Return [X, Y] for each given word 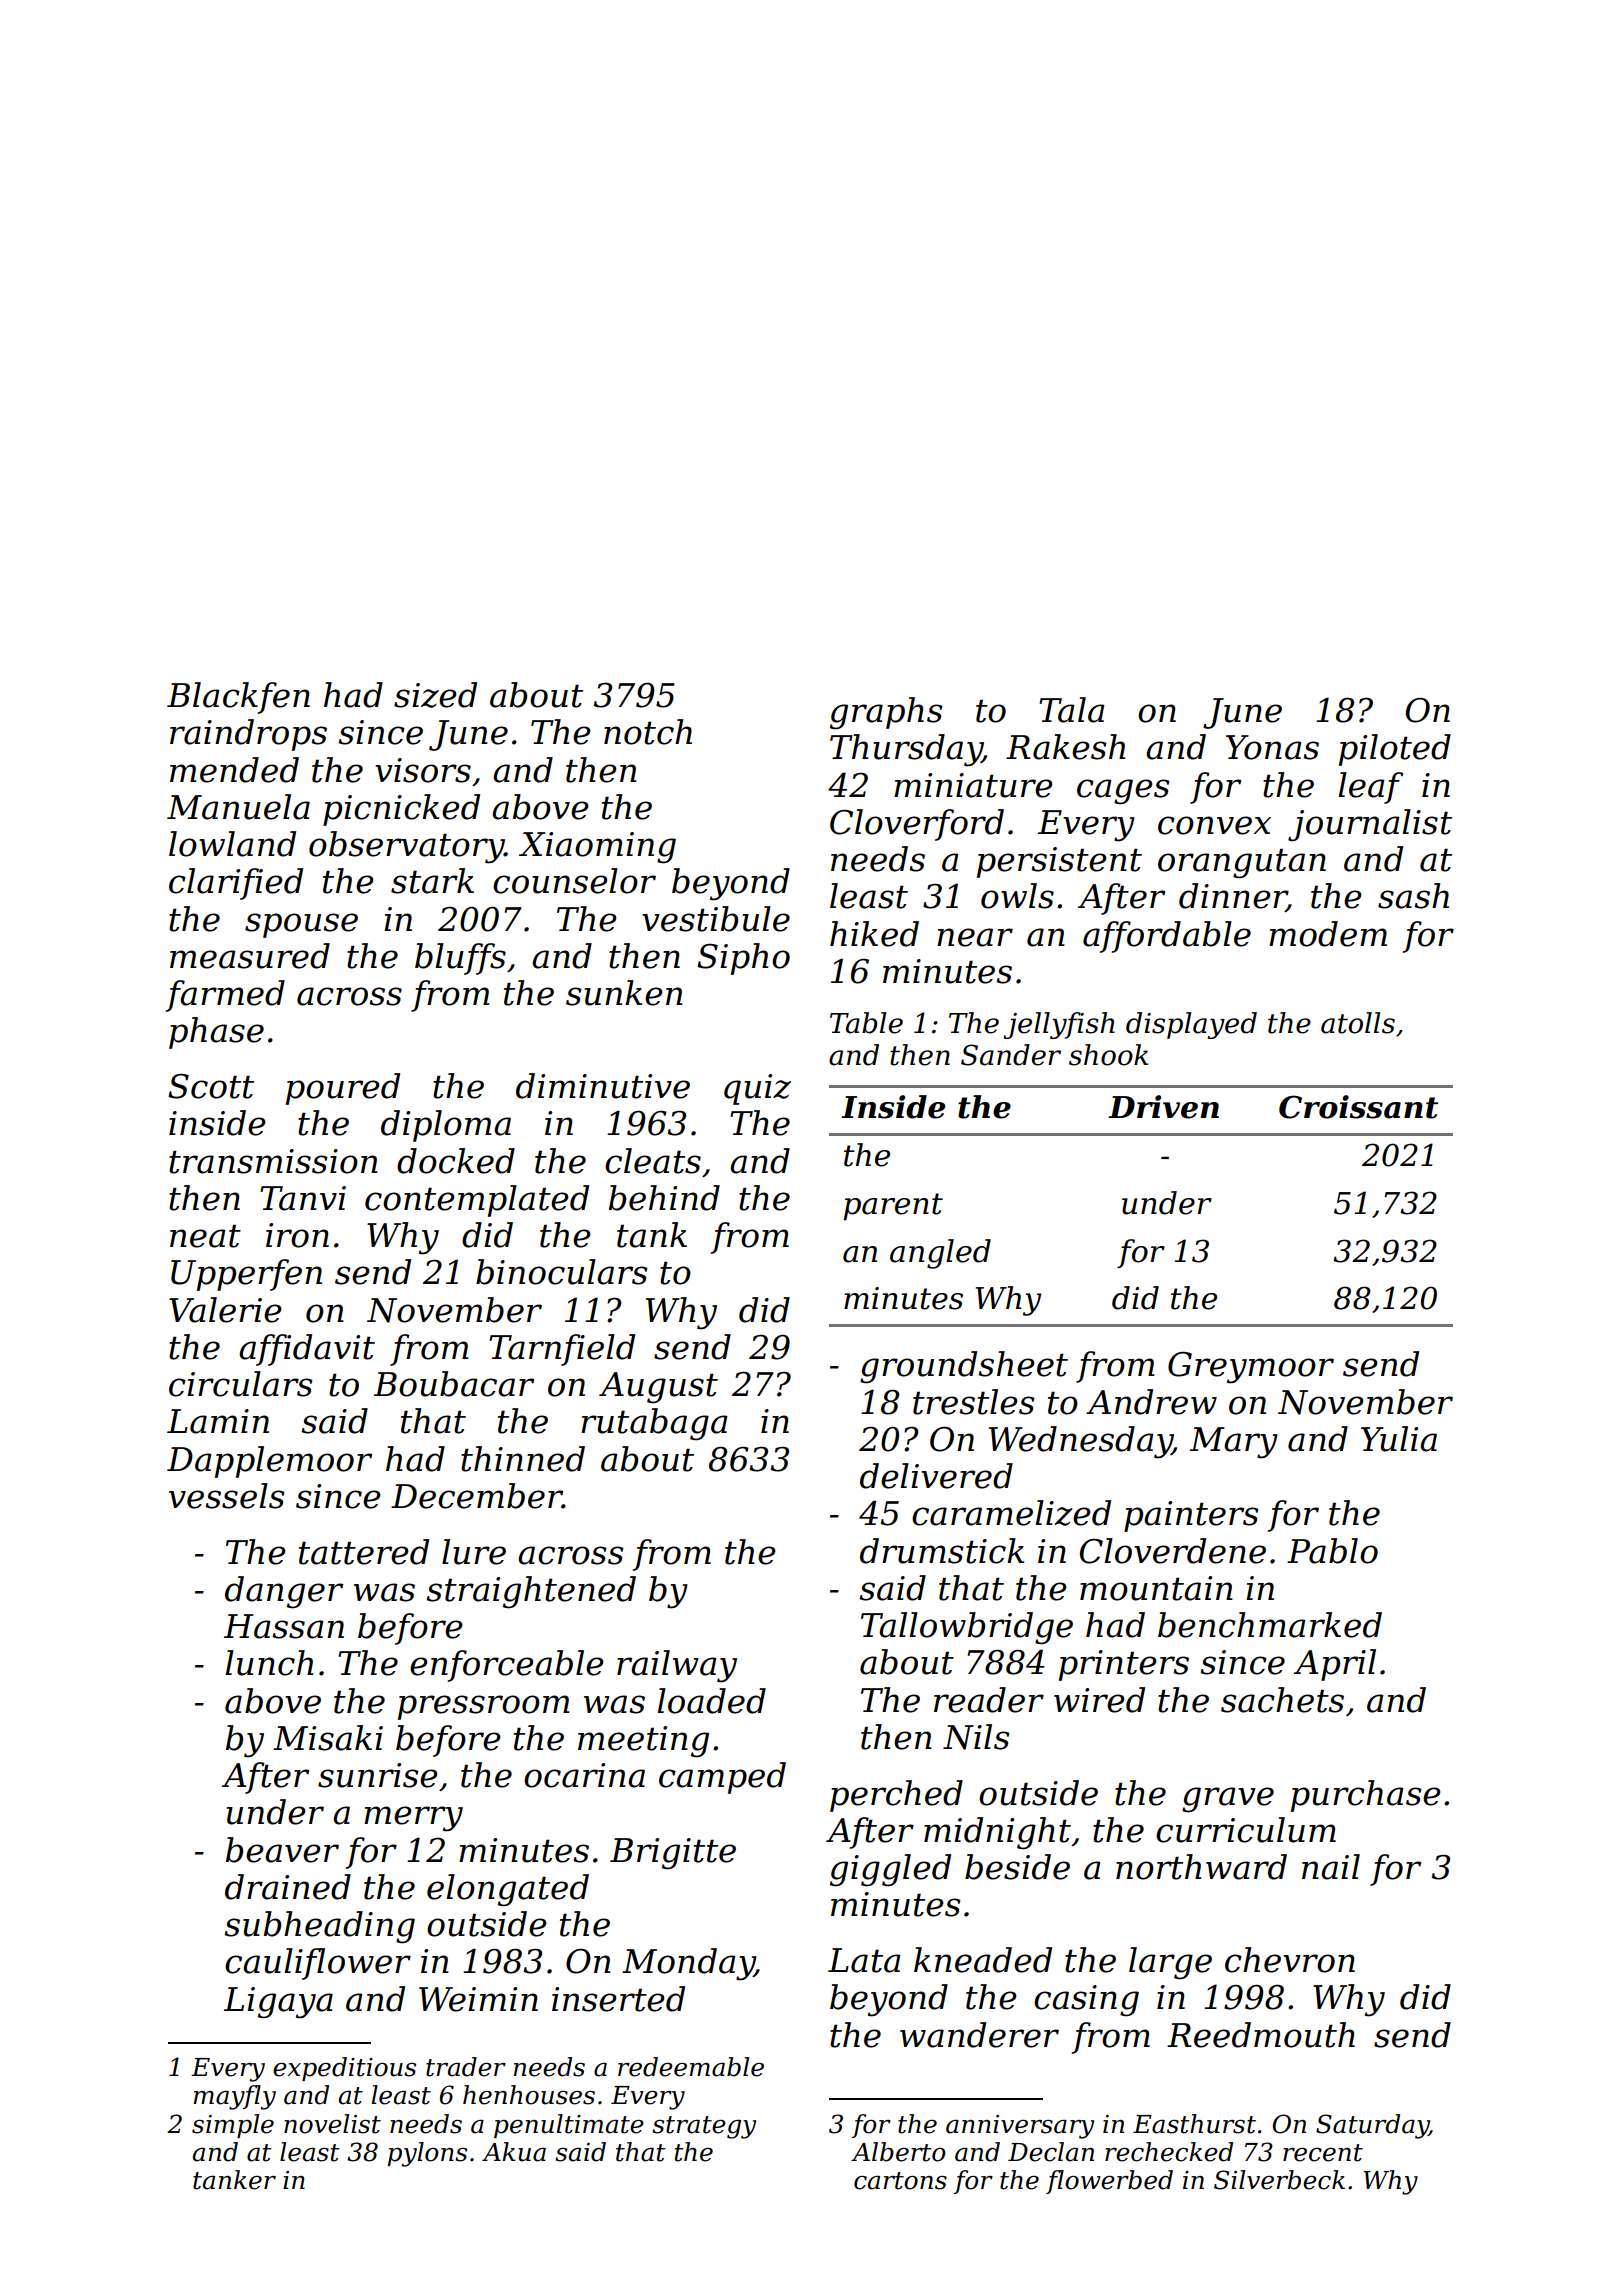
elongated [508, 1890]
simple [233, 2126]
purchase [1365, 1796]
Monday [688, 1964]
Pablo [1332, 1551]
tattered [364, 1552]
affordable [1167, 937]
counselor [574, 881]
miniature [973, 785]
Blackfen [238, 698]
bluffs [460, 959]
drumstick [942, 1551]
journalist [1370, 825]
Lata [864, 1960]
